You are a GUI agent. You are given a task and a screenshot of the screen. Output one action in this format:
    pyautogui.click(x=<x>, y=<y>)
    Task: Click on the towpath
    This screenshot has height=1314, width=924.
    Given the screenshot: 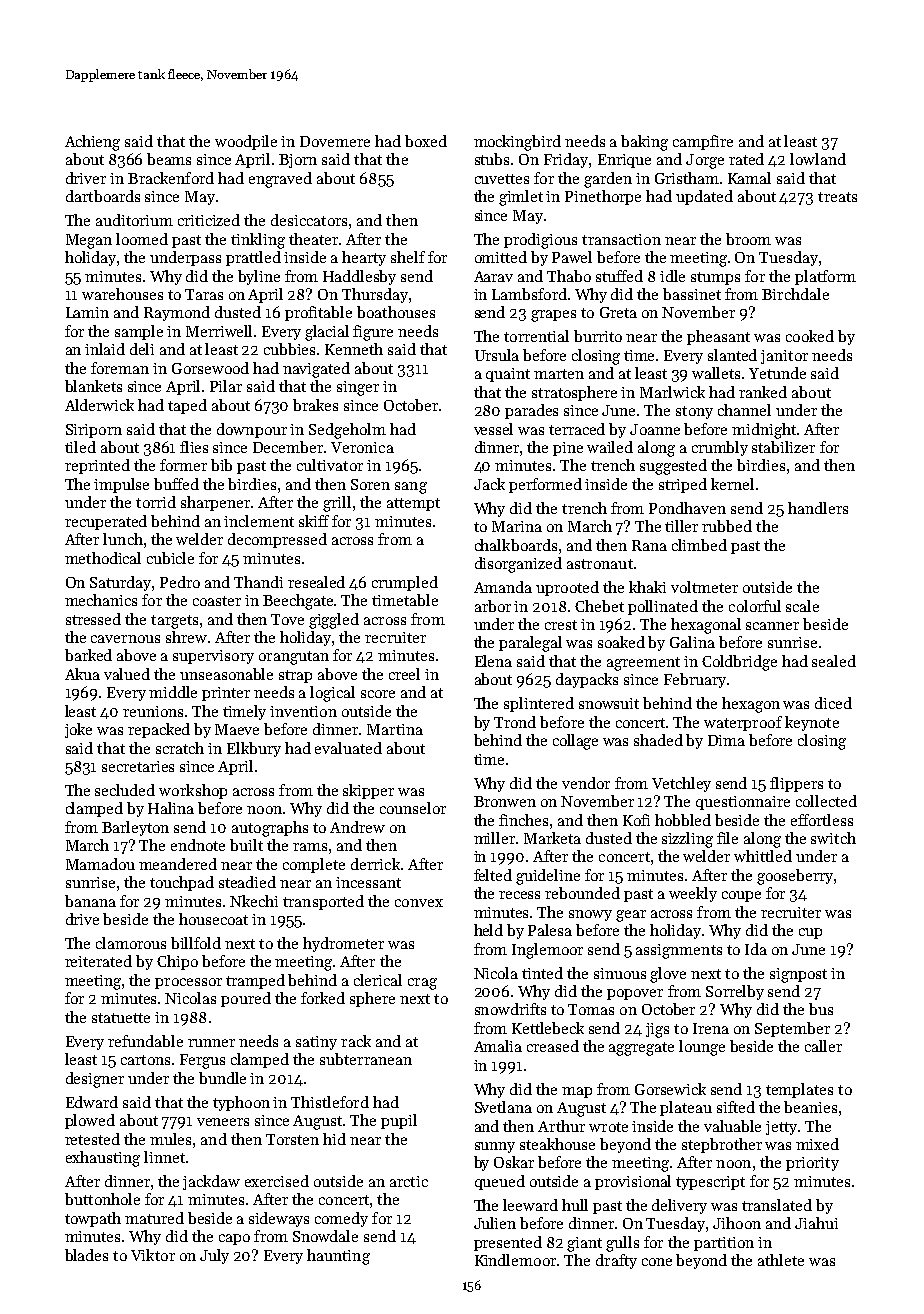 What is the action you would take?
    pyautogui.click(x=93, y=1219)
